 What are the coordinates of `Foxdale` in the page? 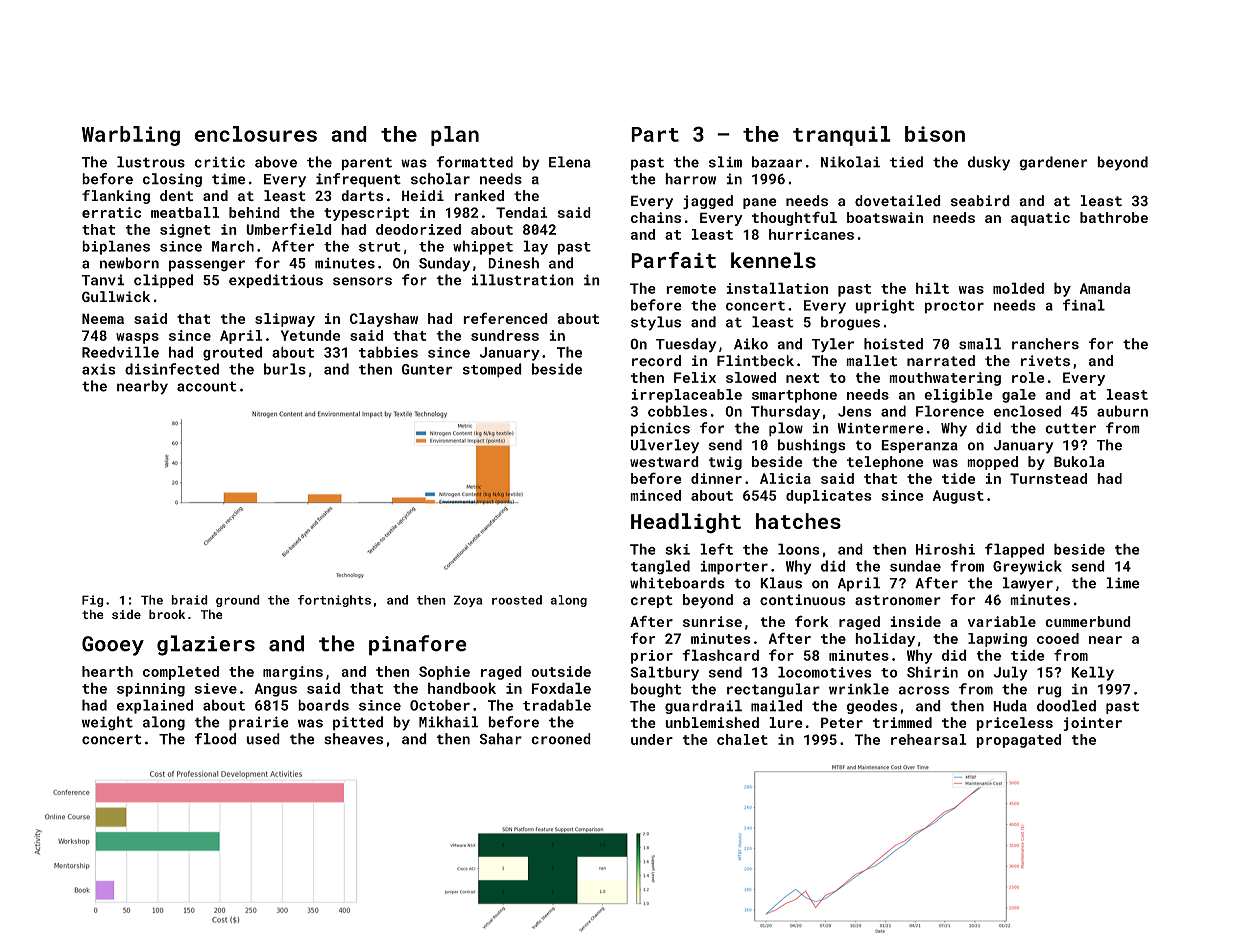 It's located at (561, 688).
